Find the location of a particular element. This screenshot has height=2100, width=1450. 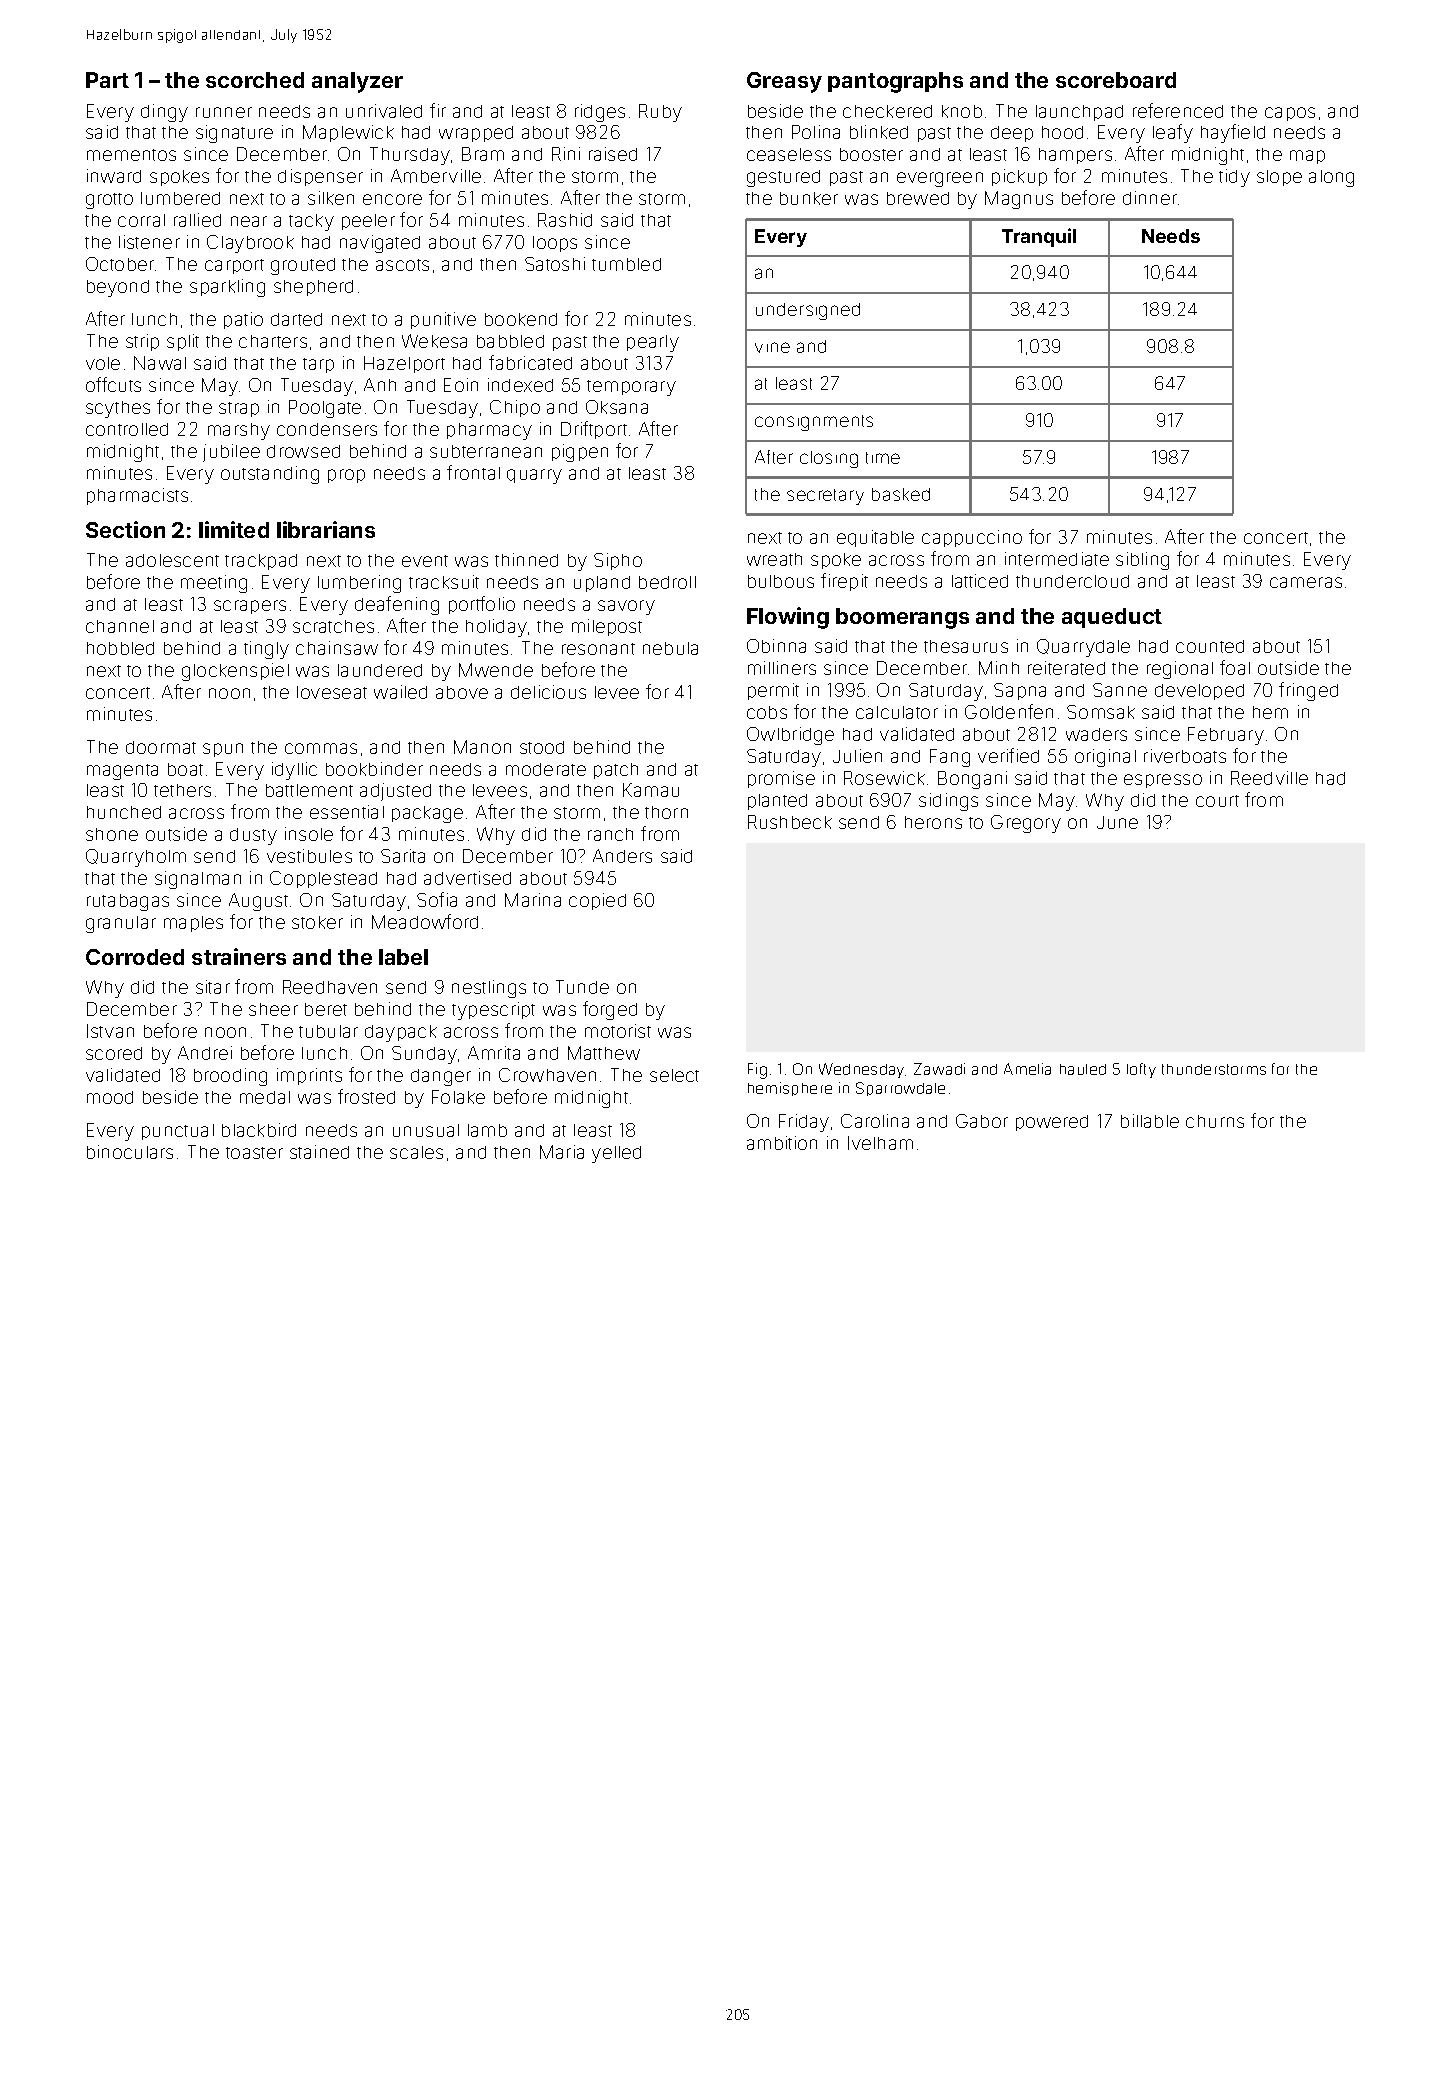

Wednesday is located at coordinates (862, 1070).
